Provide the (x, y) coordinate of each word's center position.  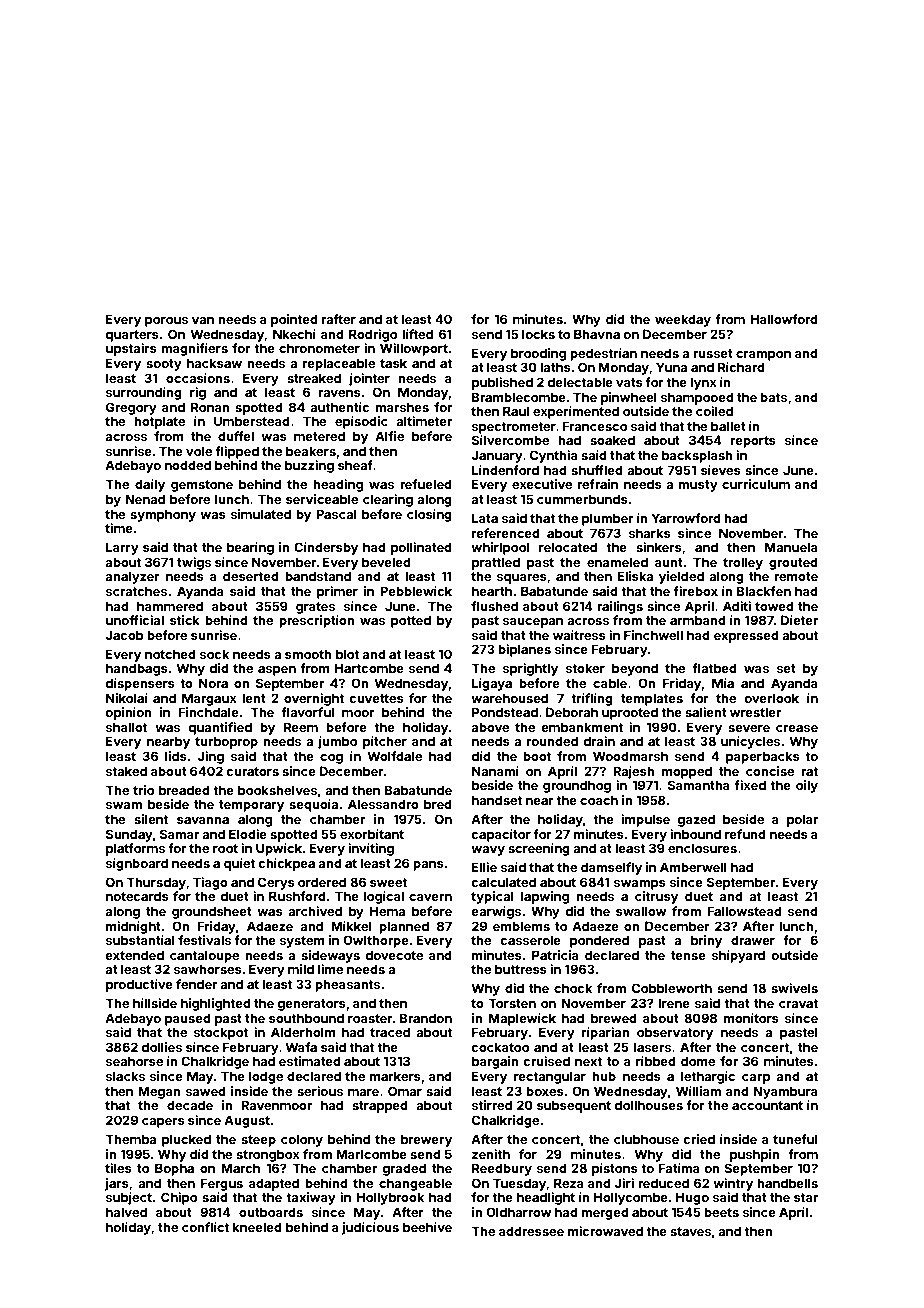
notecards (137, 896)
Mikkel (351, 926)
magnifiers (194, 349)
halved (126, 1212)
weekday (683, 320)
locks (538, 334)
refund (745, 834)
